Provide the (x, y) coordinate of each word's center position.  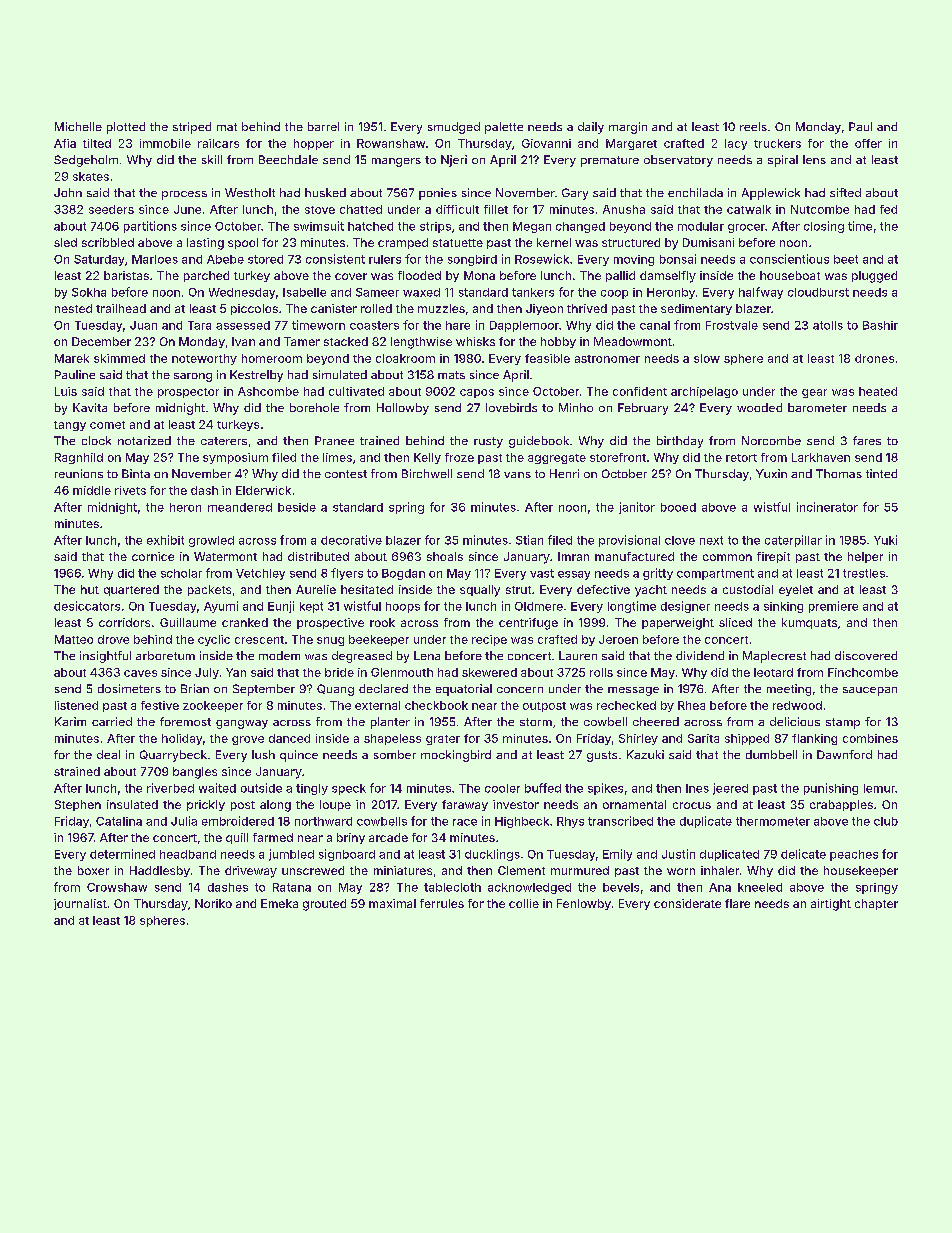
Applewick (771, 194)
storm (536, 722)
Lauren (578, 655)
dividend (700, 655)
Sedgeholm (86, 161)
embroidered (238, 821)
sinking (783, 607)
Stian (529, 540)
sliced (735, 622)
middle (92, 490)
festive (160, 705)
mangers (396, 162)
